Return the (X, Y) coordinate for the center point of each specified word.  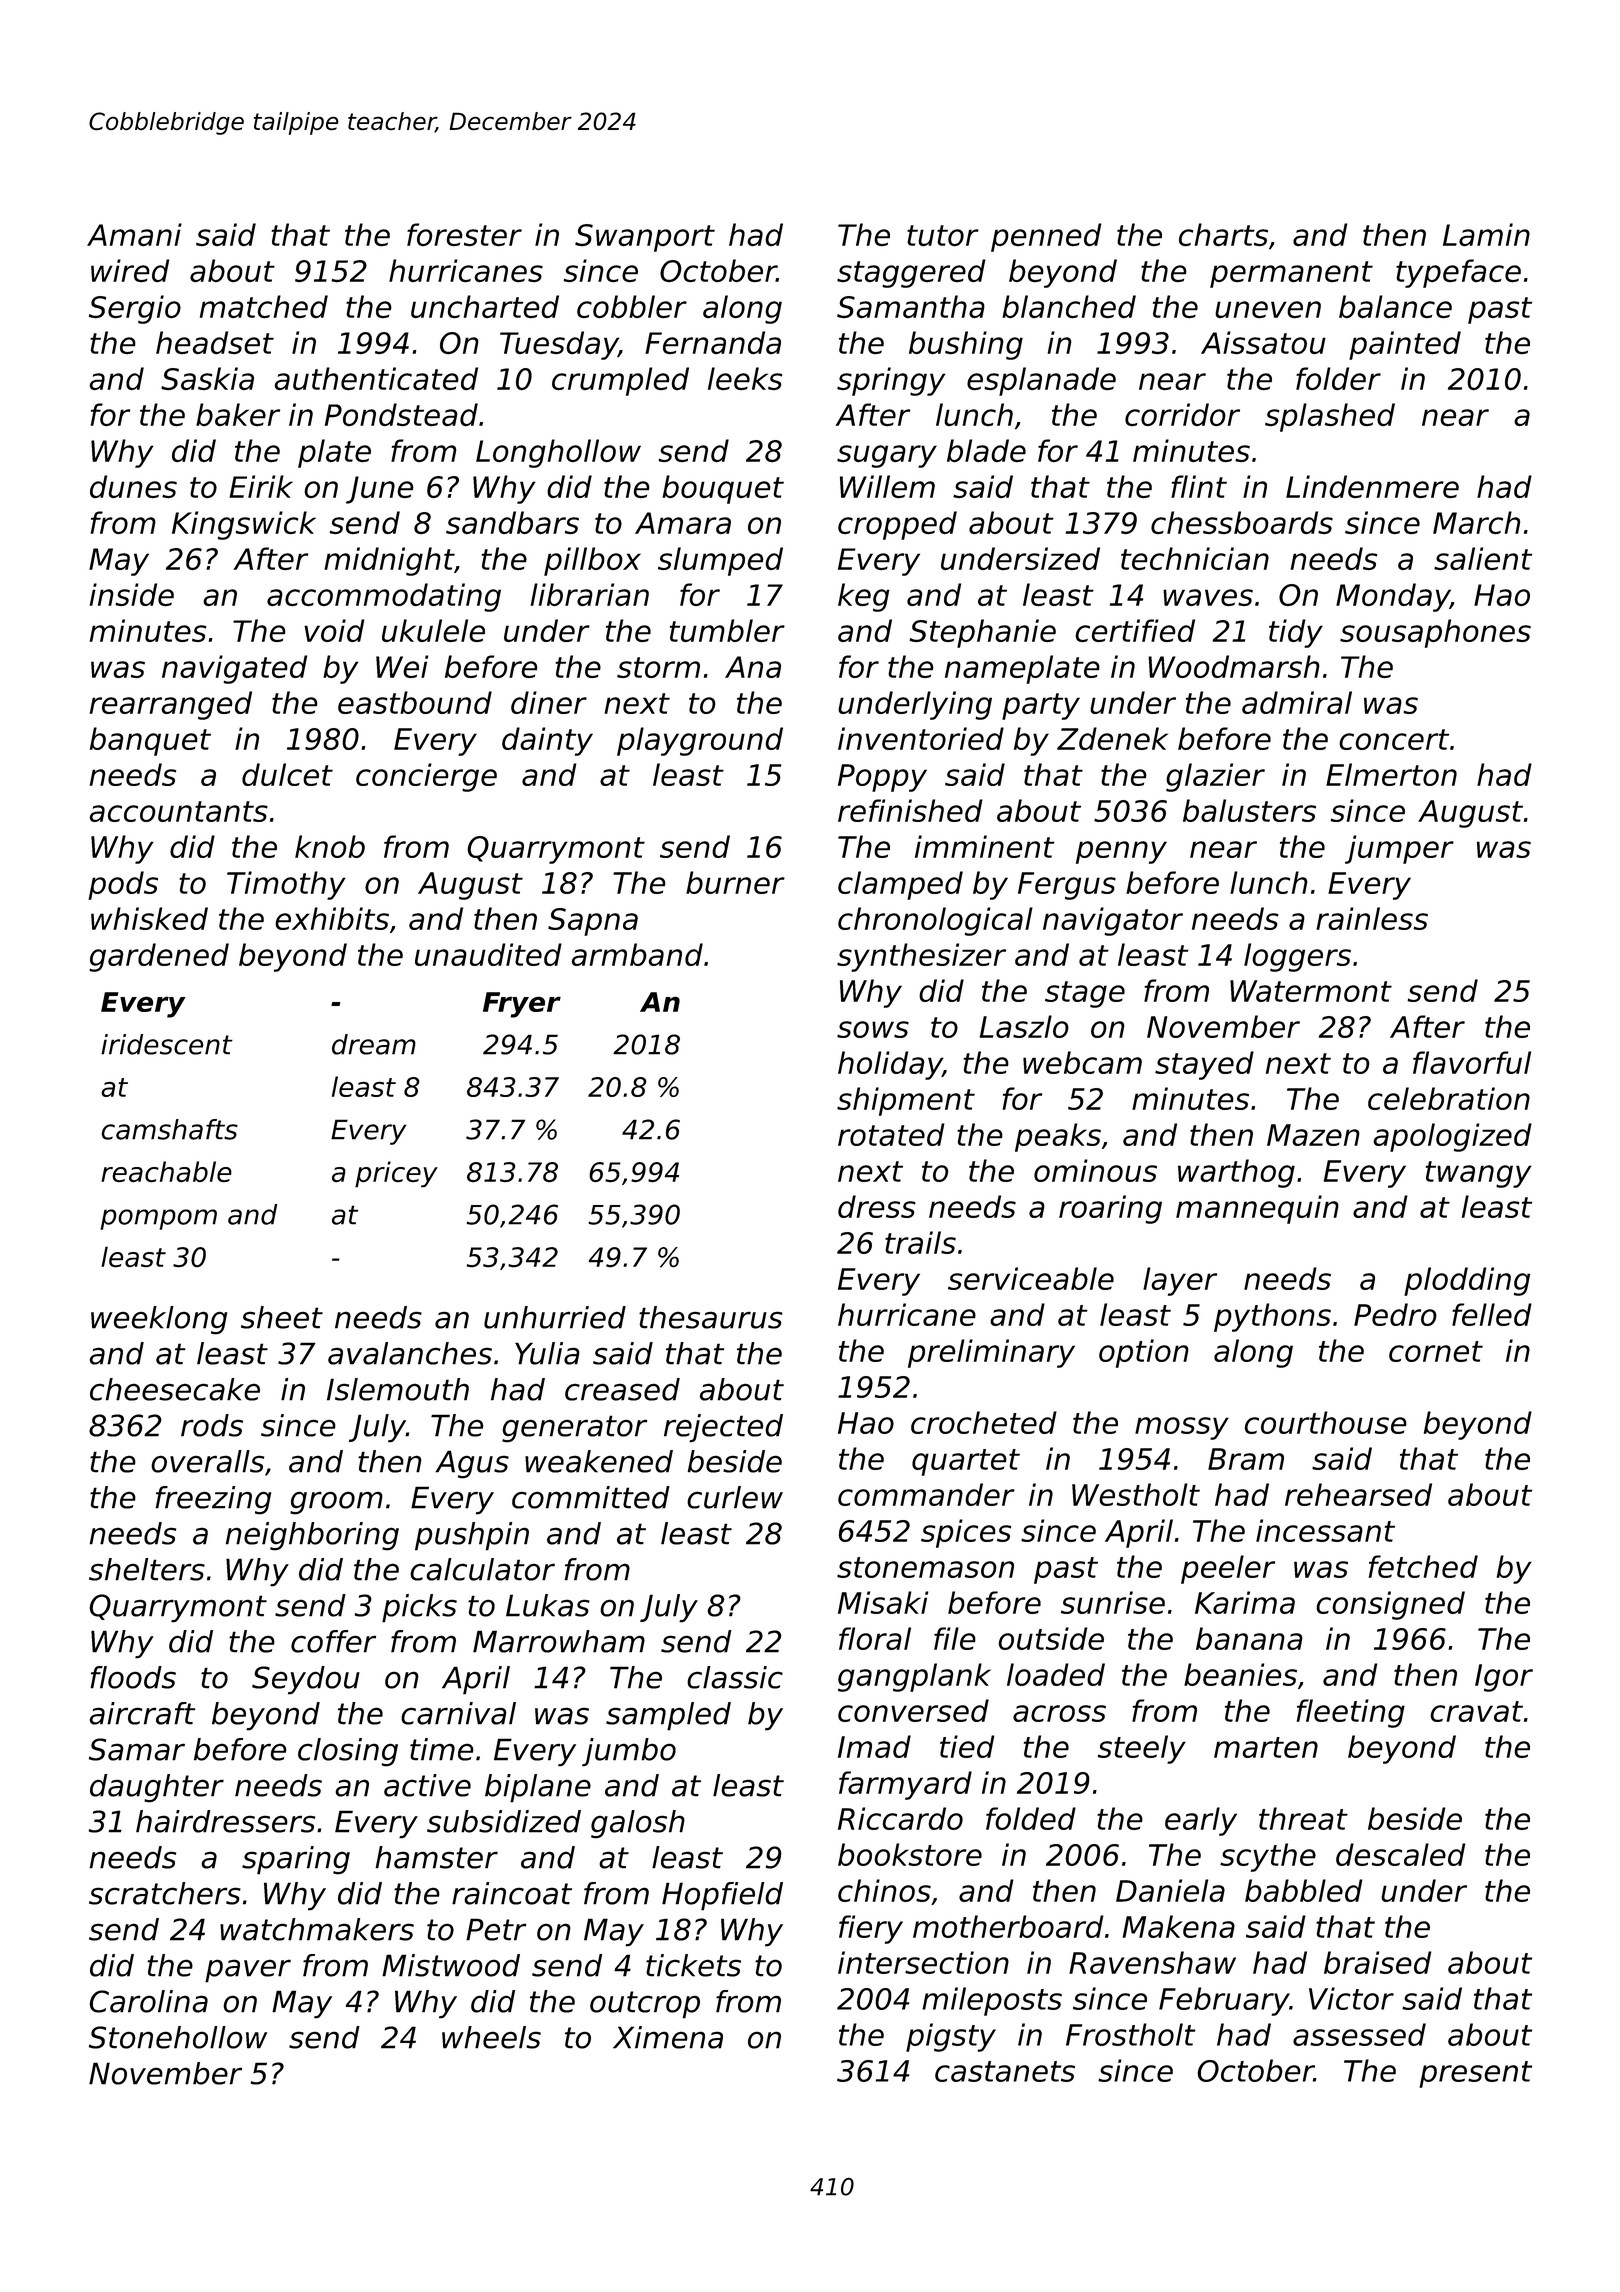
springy (891, 381)
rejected (723, 1428)
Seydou (306, 1680)
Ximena (668, 2037)
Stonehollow (178, 2037)
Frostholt (1131, 2034)
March (1476, 523)
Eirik (261, 486)
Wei (402, 666)
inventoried (921, 738)
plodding (1467, 1281)
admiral (1297, 702)
